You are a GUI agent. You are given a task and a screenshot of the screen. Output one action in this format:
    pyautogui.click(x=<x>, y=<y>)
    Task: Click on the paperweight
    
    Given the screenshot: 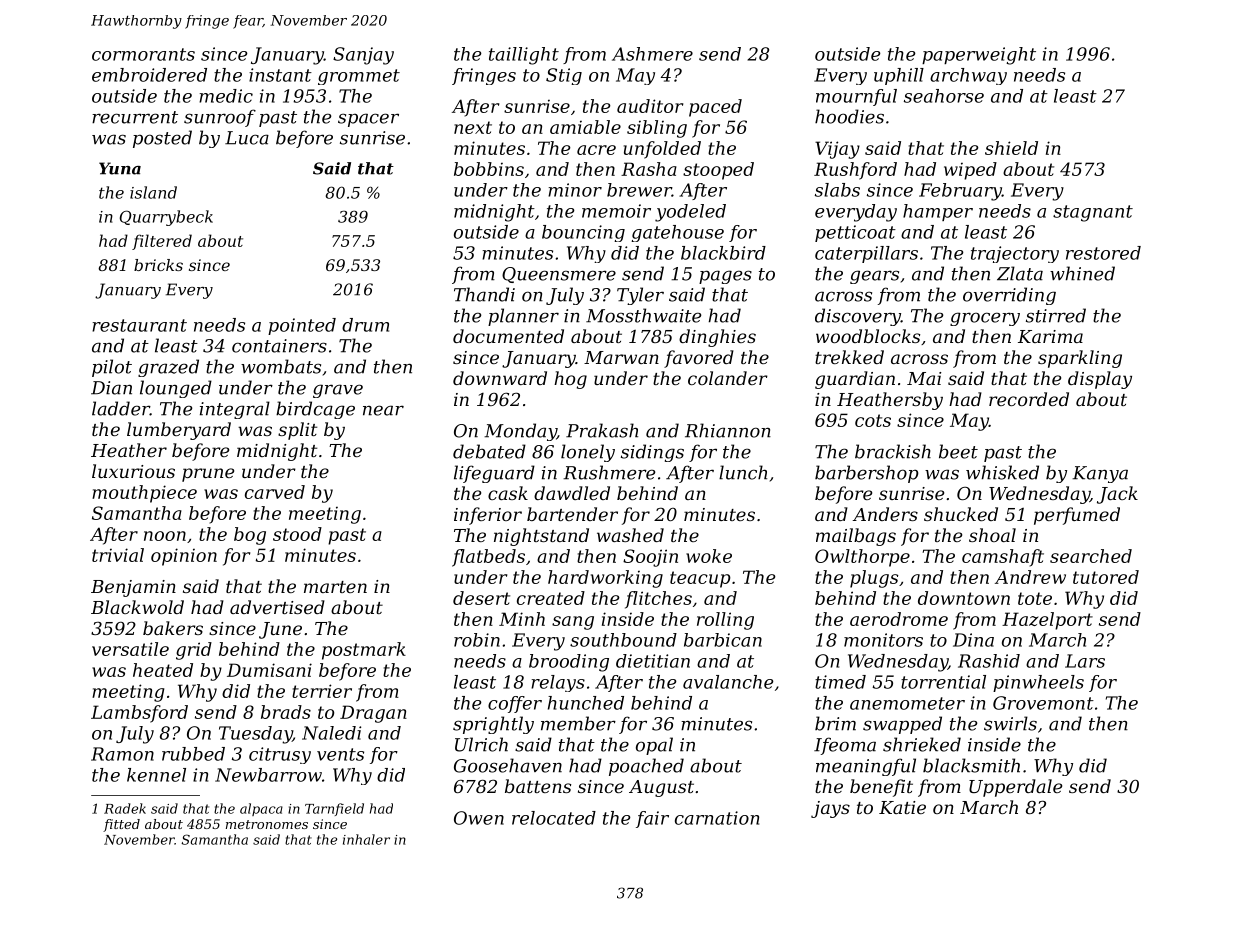 What is the action you would take?
    pyautogui.click(x=979, y=56)
